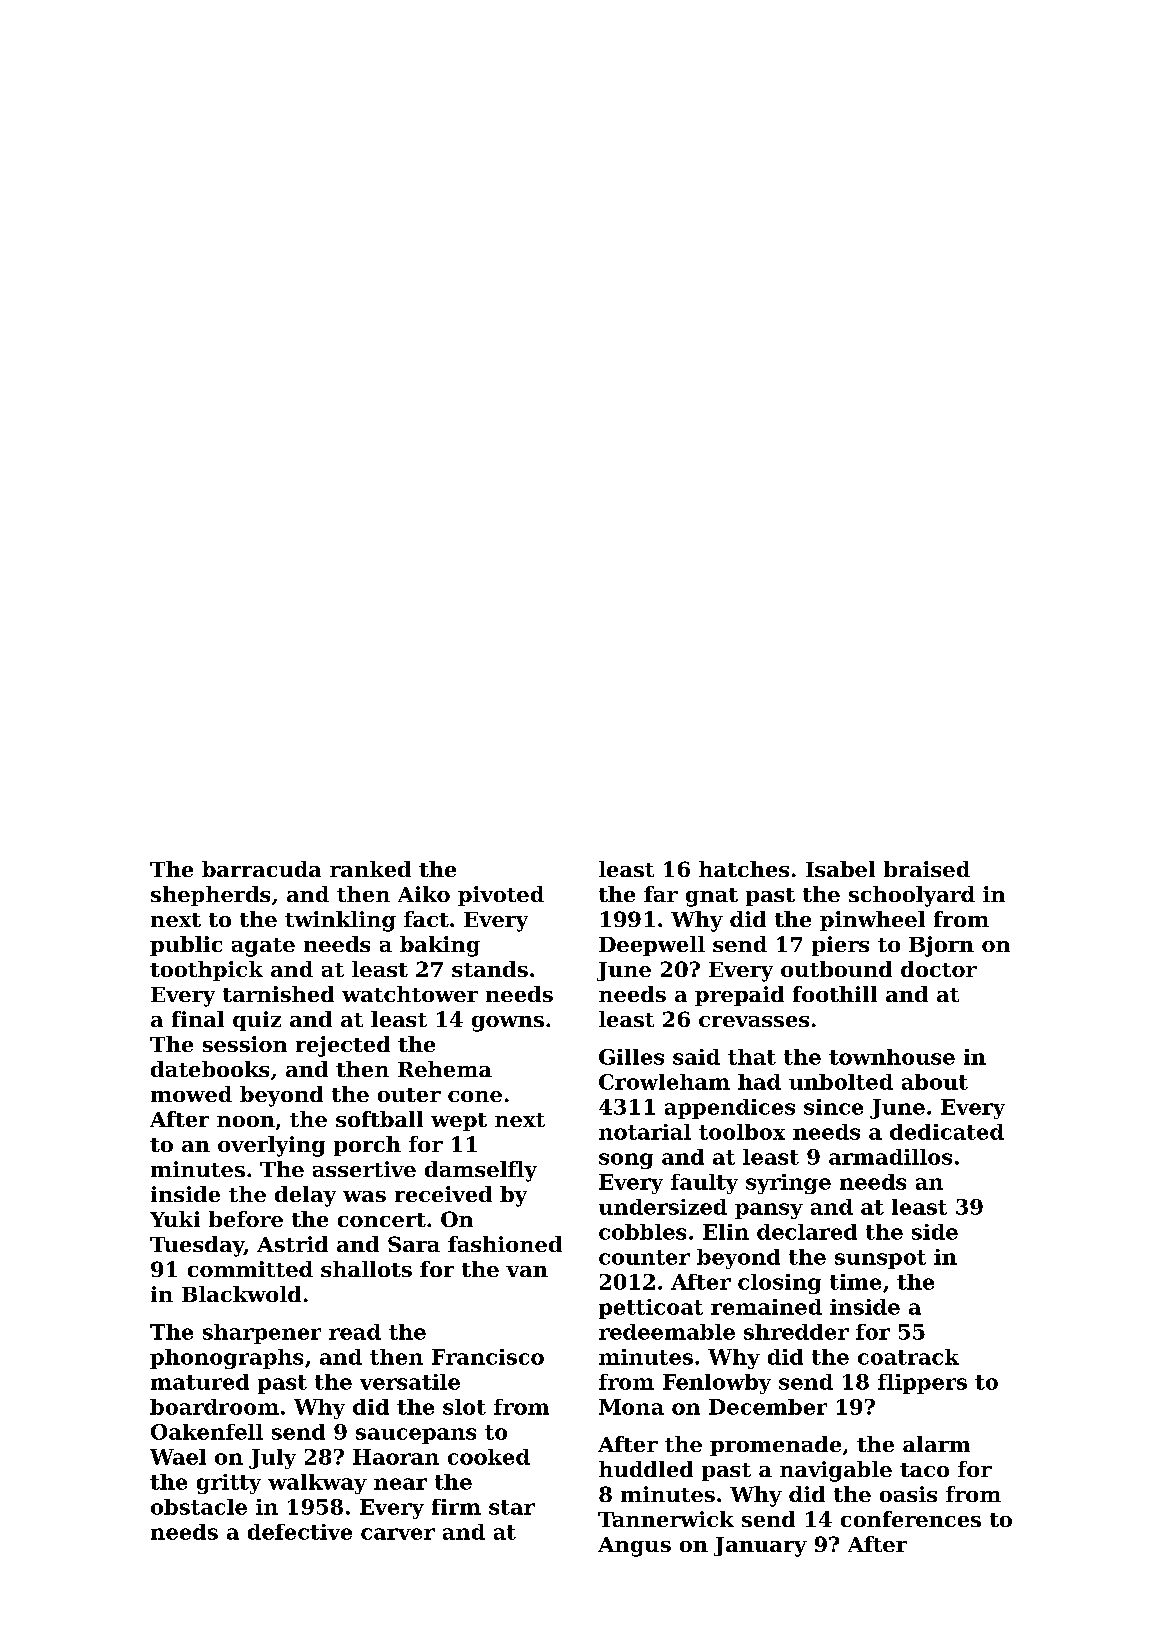  What do you see at coordinates (527, 1271) in the screenshot?
I see `van` at bounding box center [527, 1271].
